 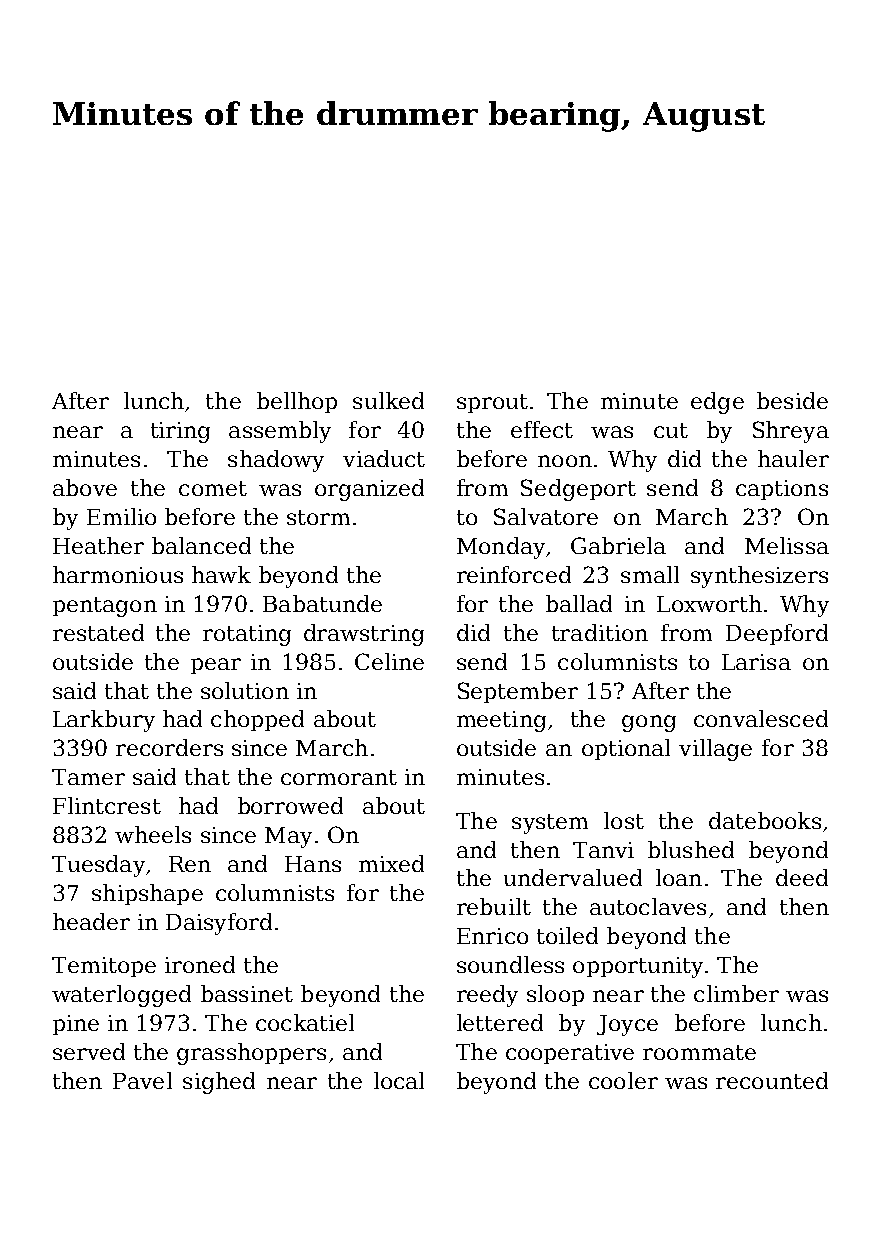 What do you see at coordinates (297, 402) in the image?
I see `bellhop` at bounding box center [297, 402].
